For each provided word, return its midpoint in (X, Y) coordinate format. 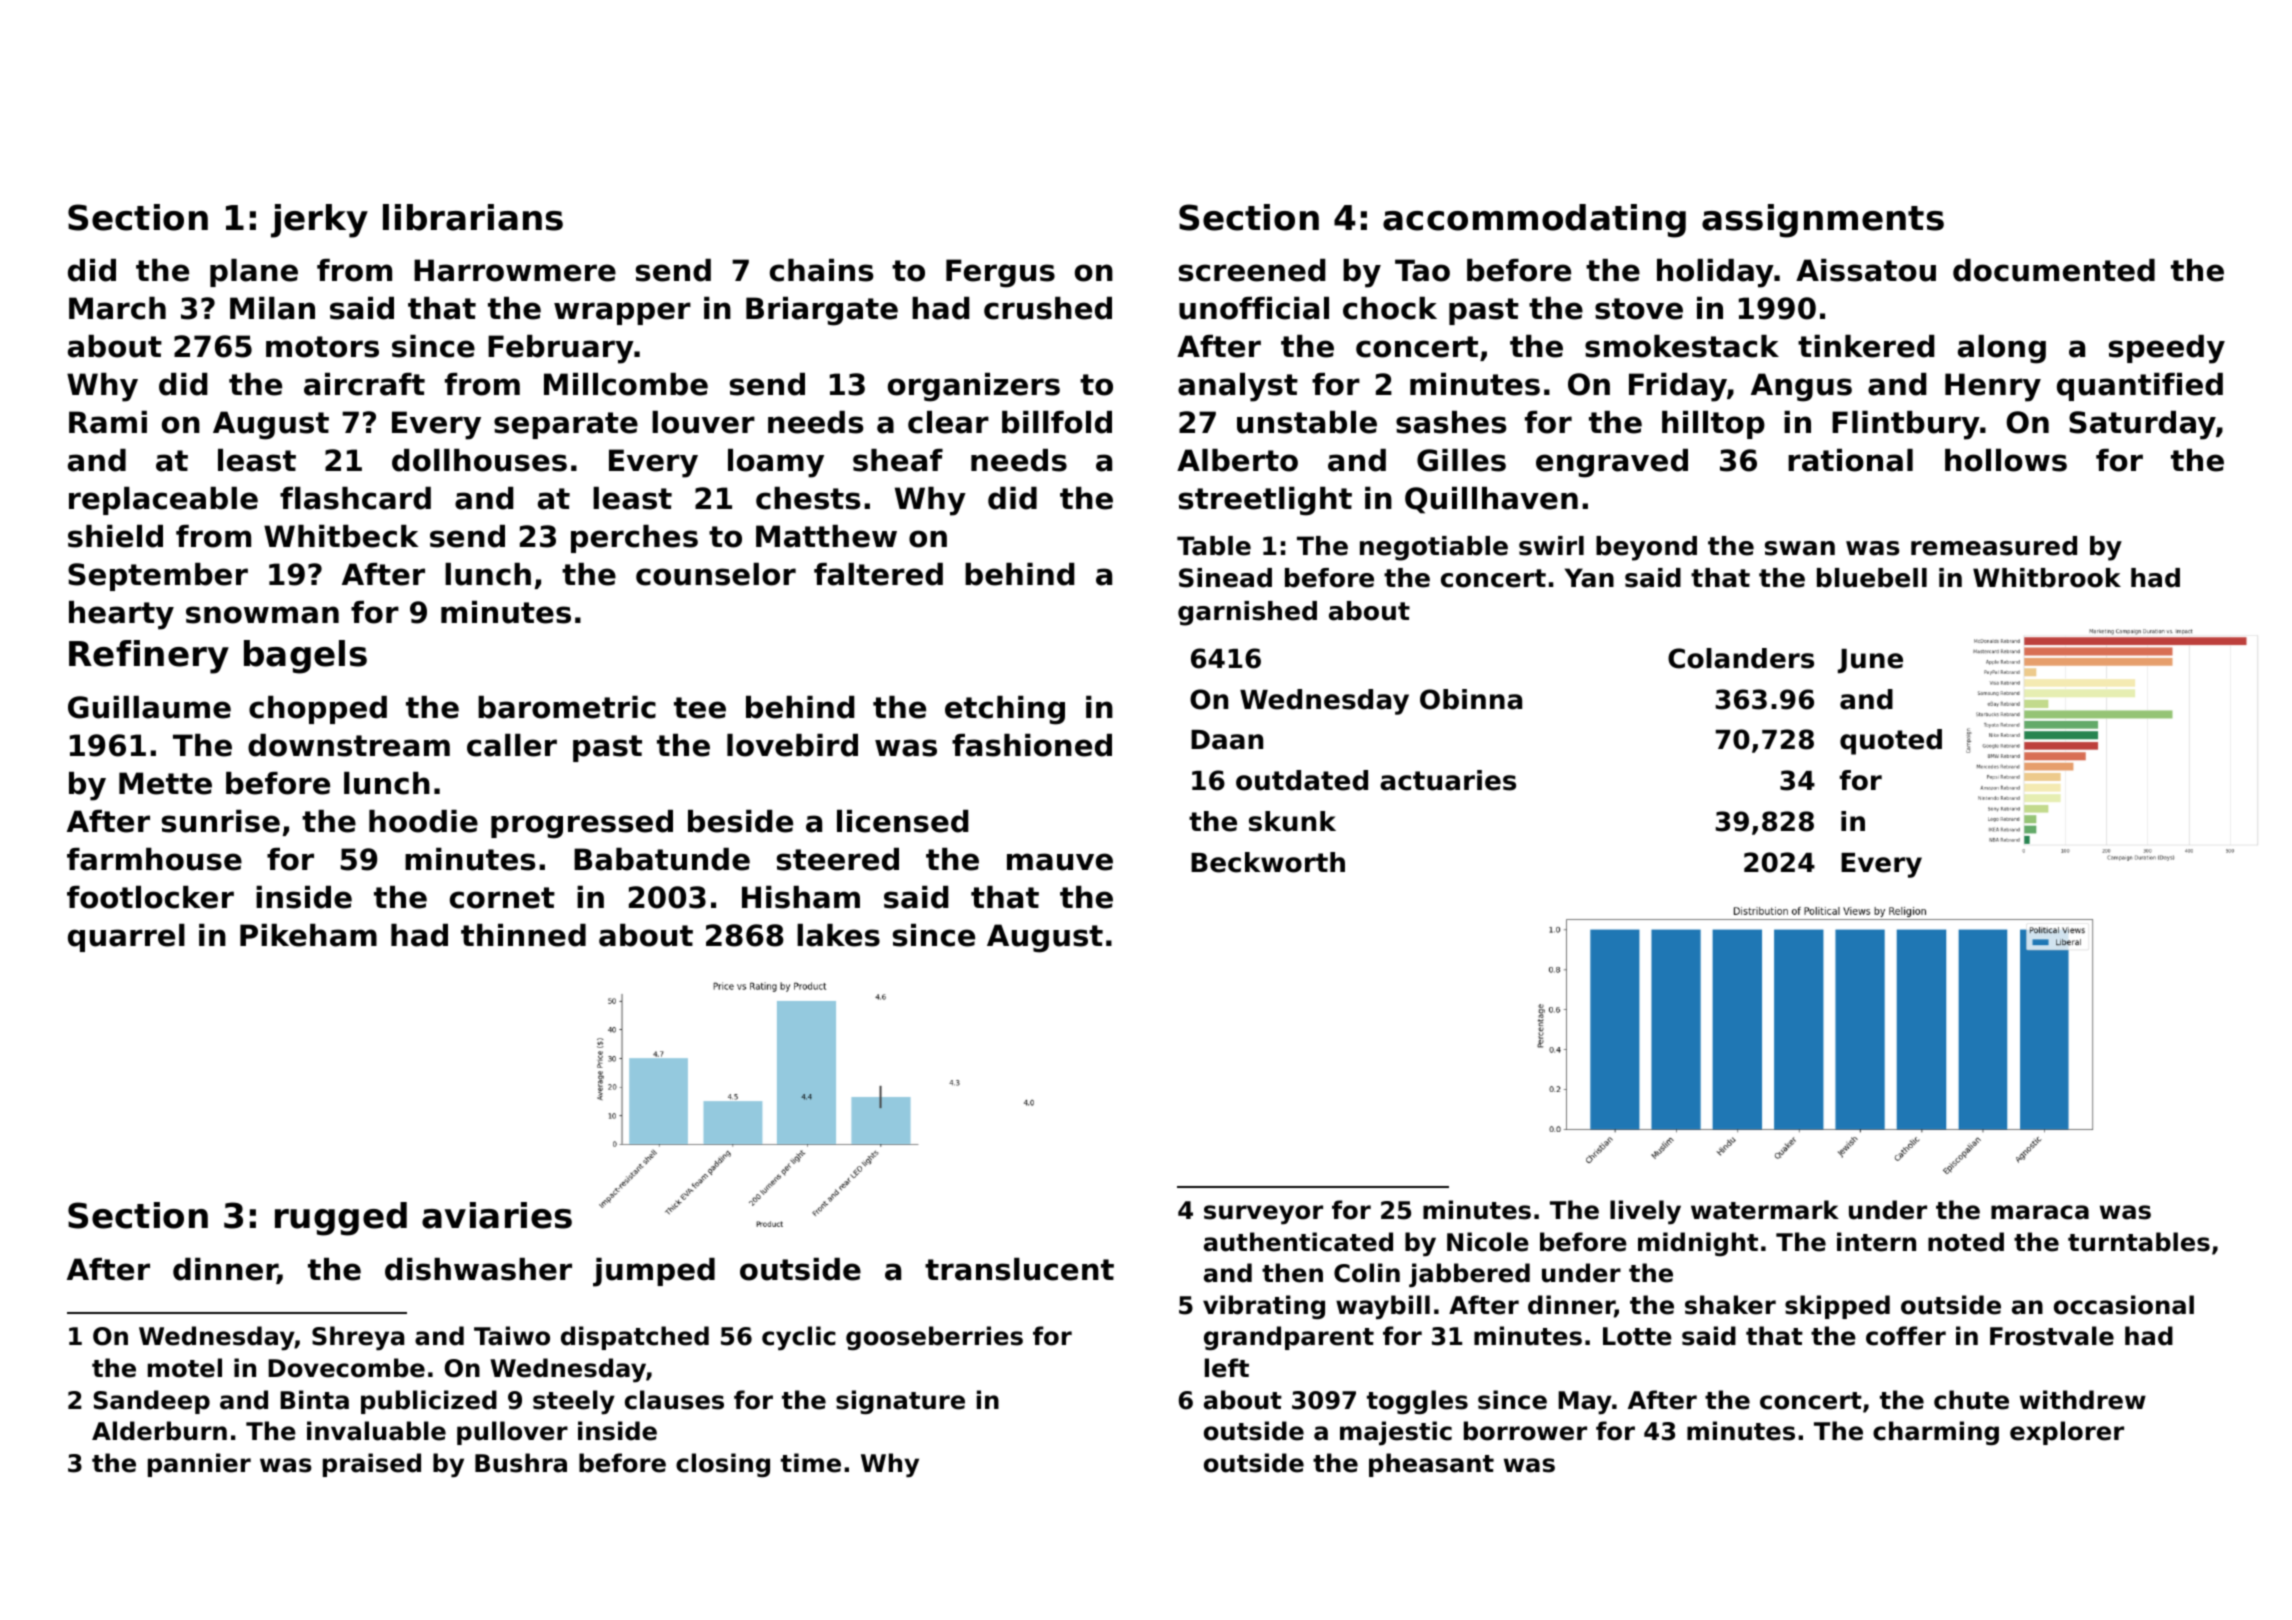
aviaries (497, 1215)
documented (2054, 270)
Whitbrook (2047, 578)
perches (634, 539)
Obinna (1471, 699)
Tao (1422, 270)
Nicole (1488, 1242)
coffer (1906, 1336)
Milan (272, 308)
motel (185, 1368)
